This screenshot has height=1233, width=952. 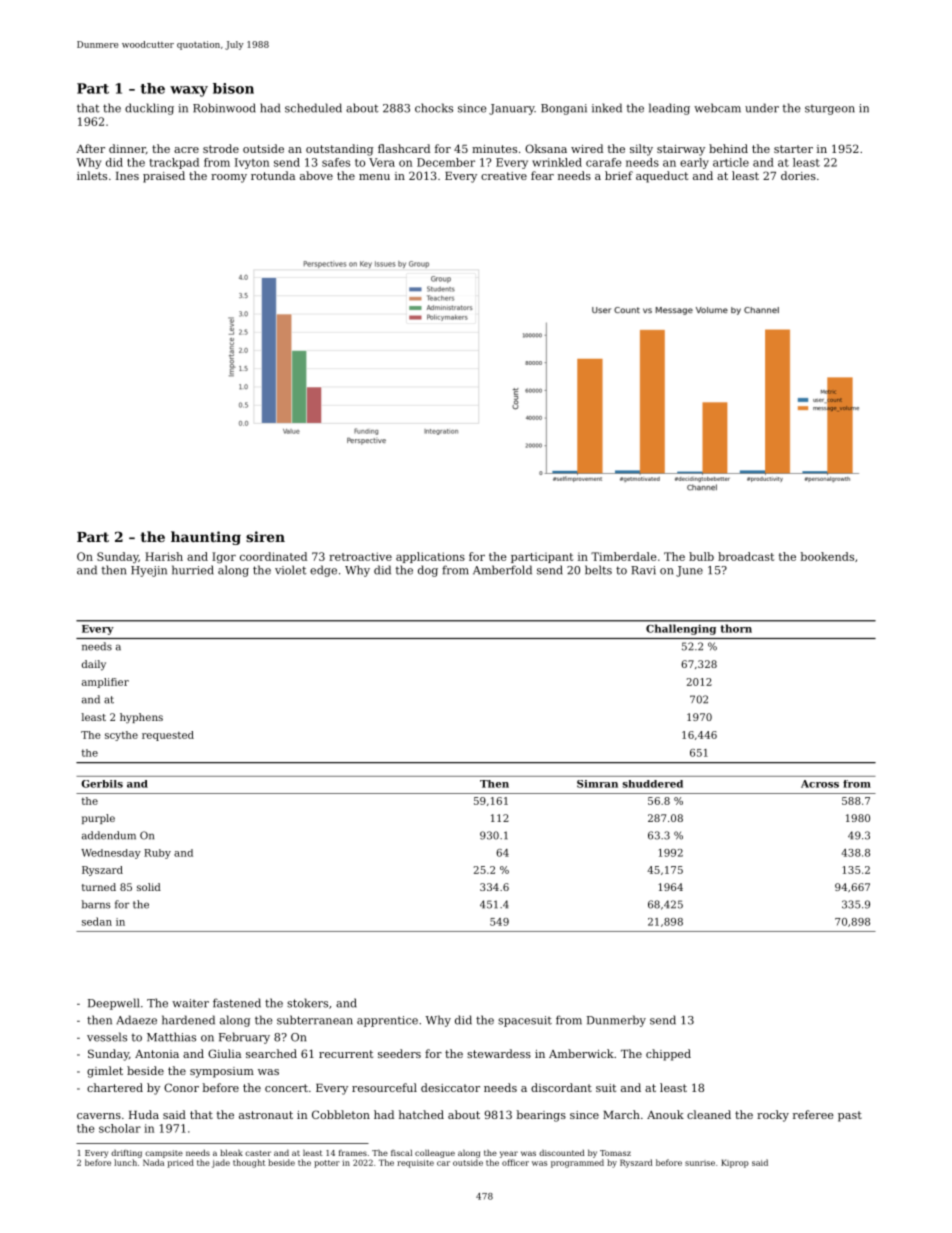 What do you see at coordinates (504, 176) in the screenshot?
I see `creative` at bounding box center [504, 176].
